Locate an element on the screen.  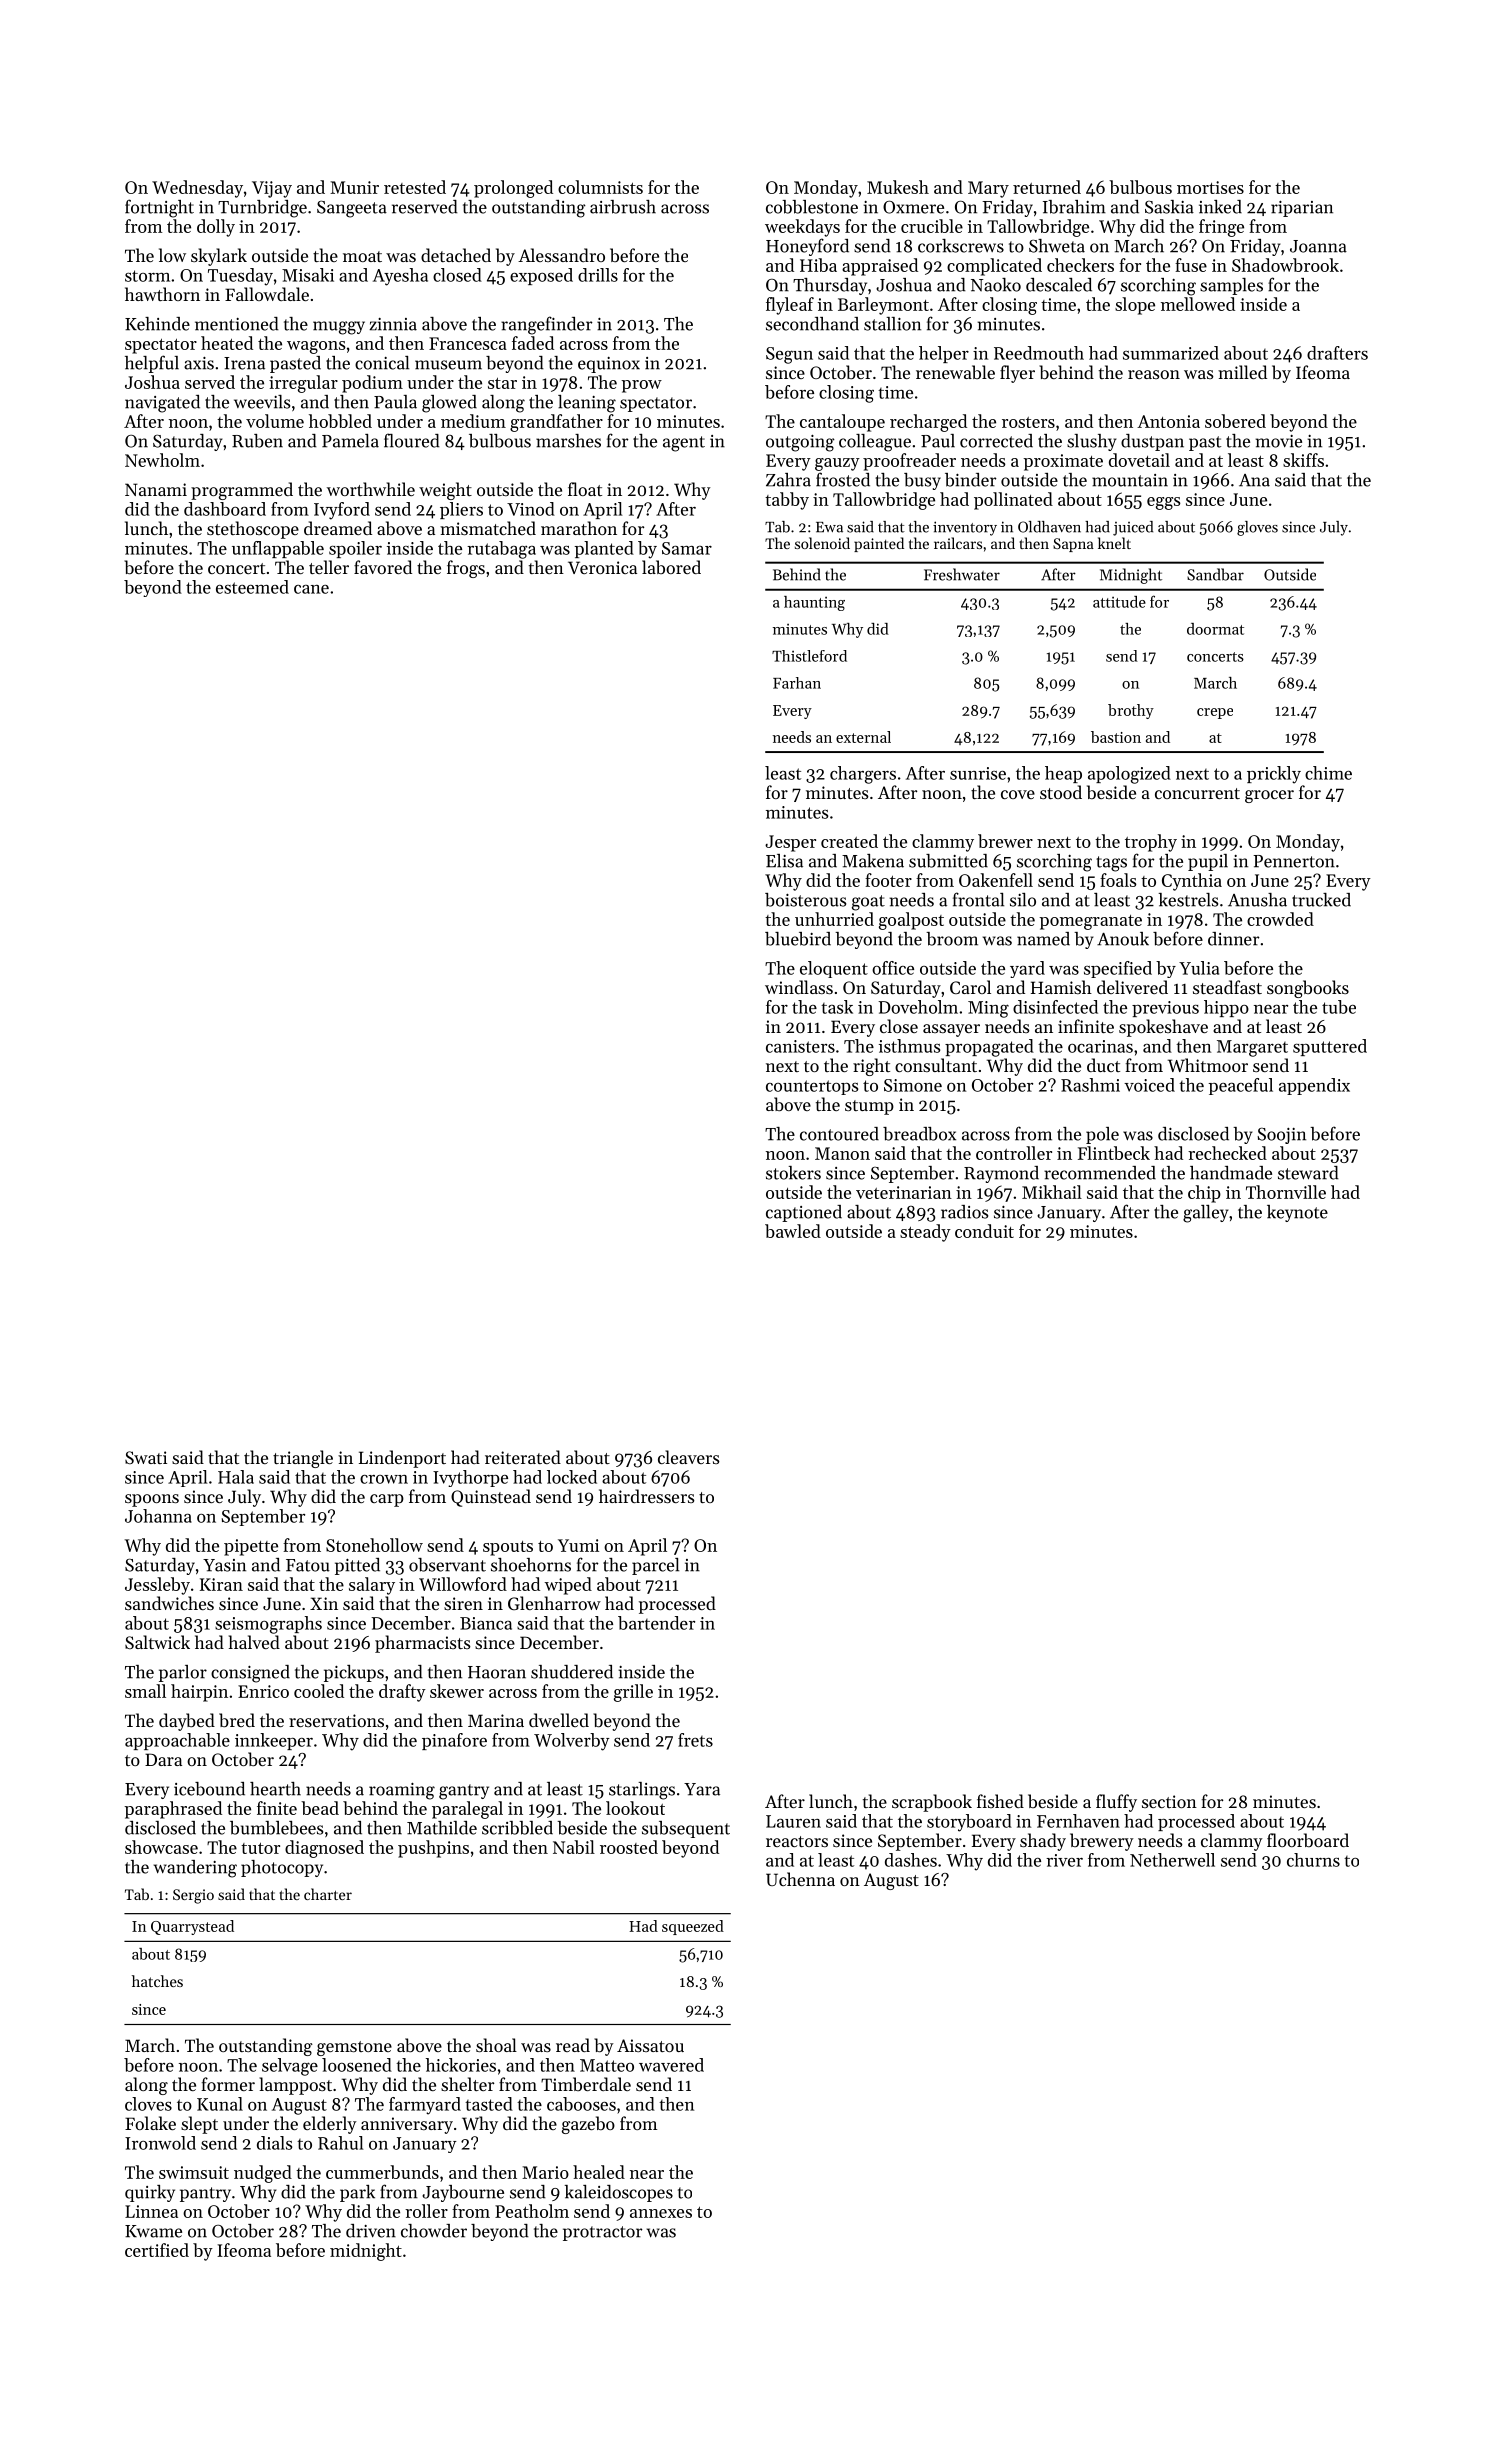
appendix is located at coordinates (1314, 1086).
